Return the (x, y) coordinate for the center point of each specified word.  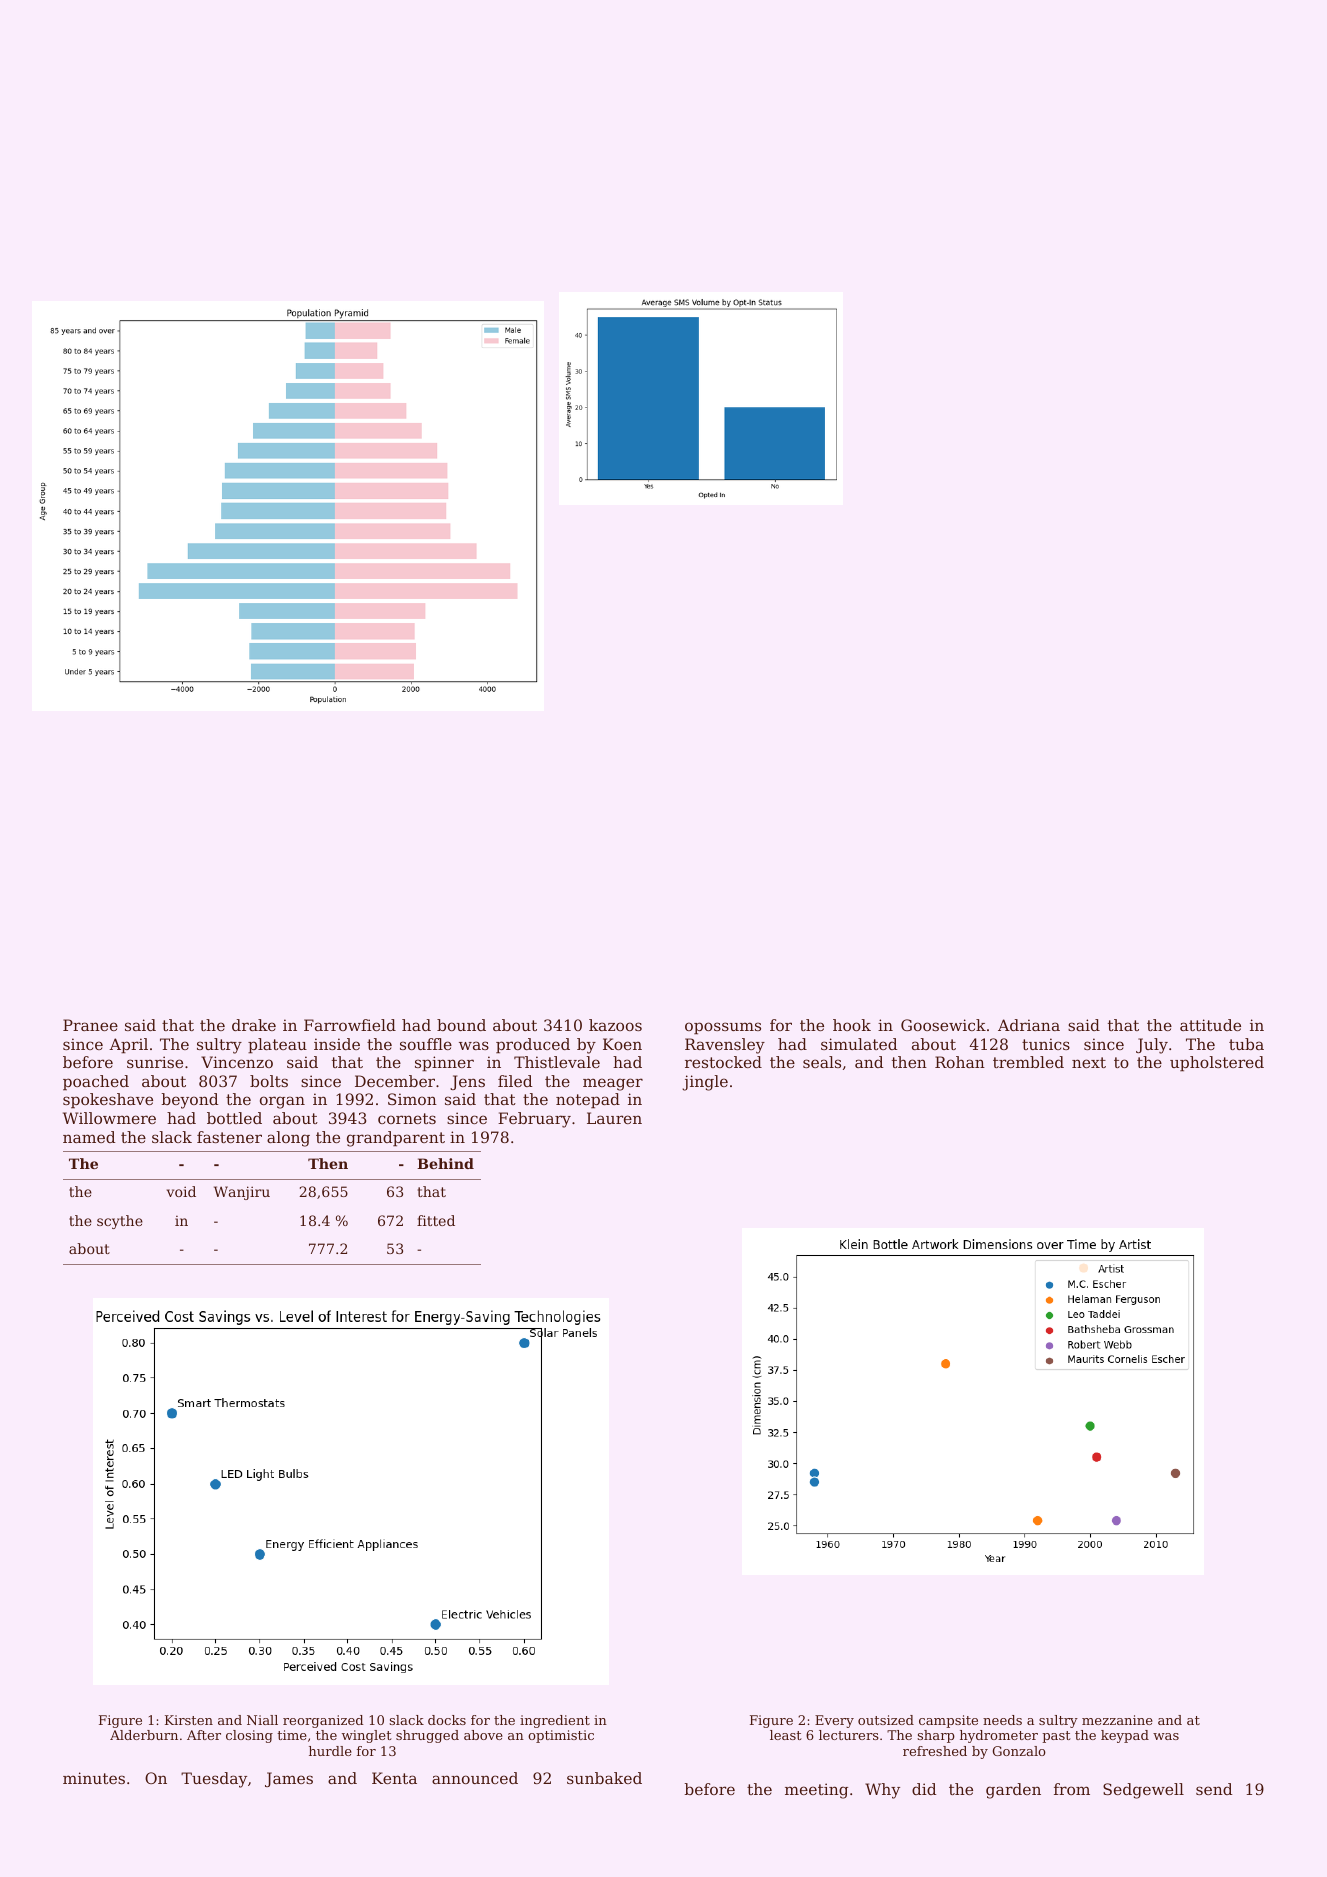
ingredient (555, 1721)
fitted (436, 1220)
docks (447, 1720)
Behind (445, 1163)
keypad (1125, 1736)
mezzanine (1117, 1720)
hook (852, 1025)
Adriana (1029, 1025)
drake (254, 1025)
